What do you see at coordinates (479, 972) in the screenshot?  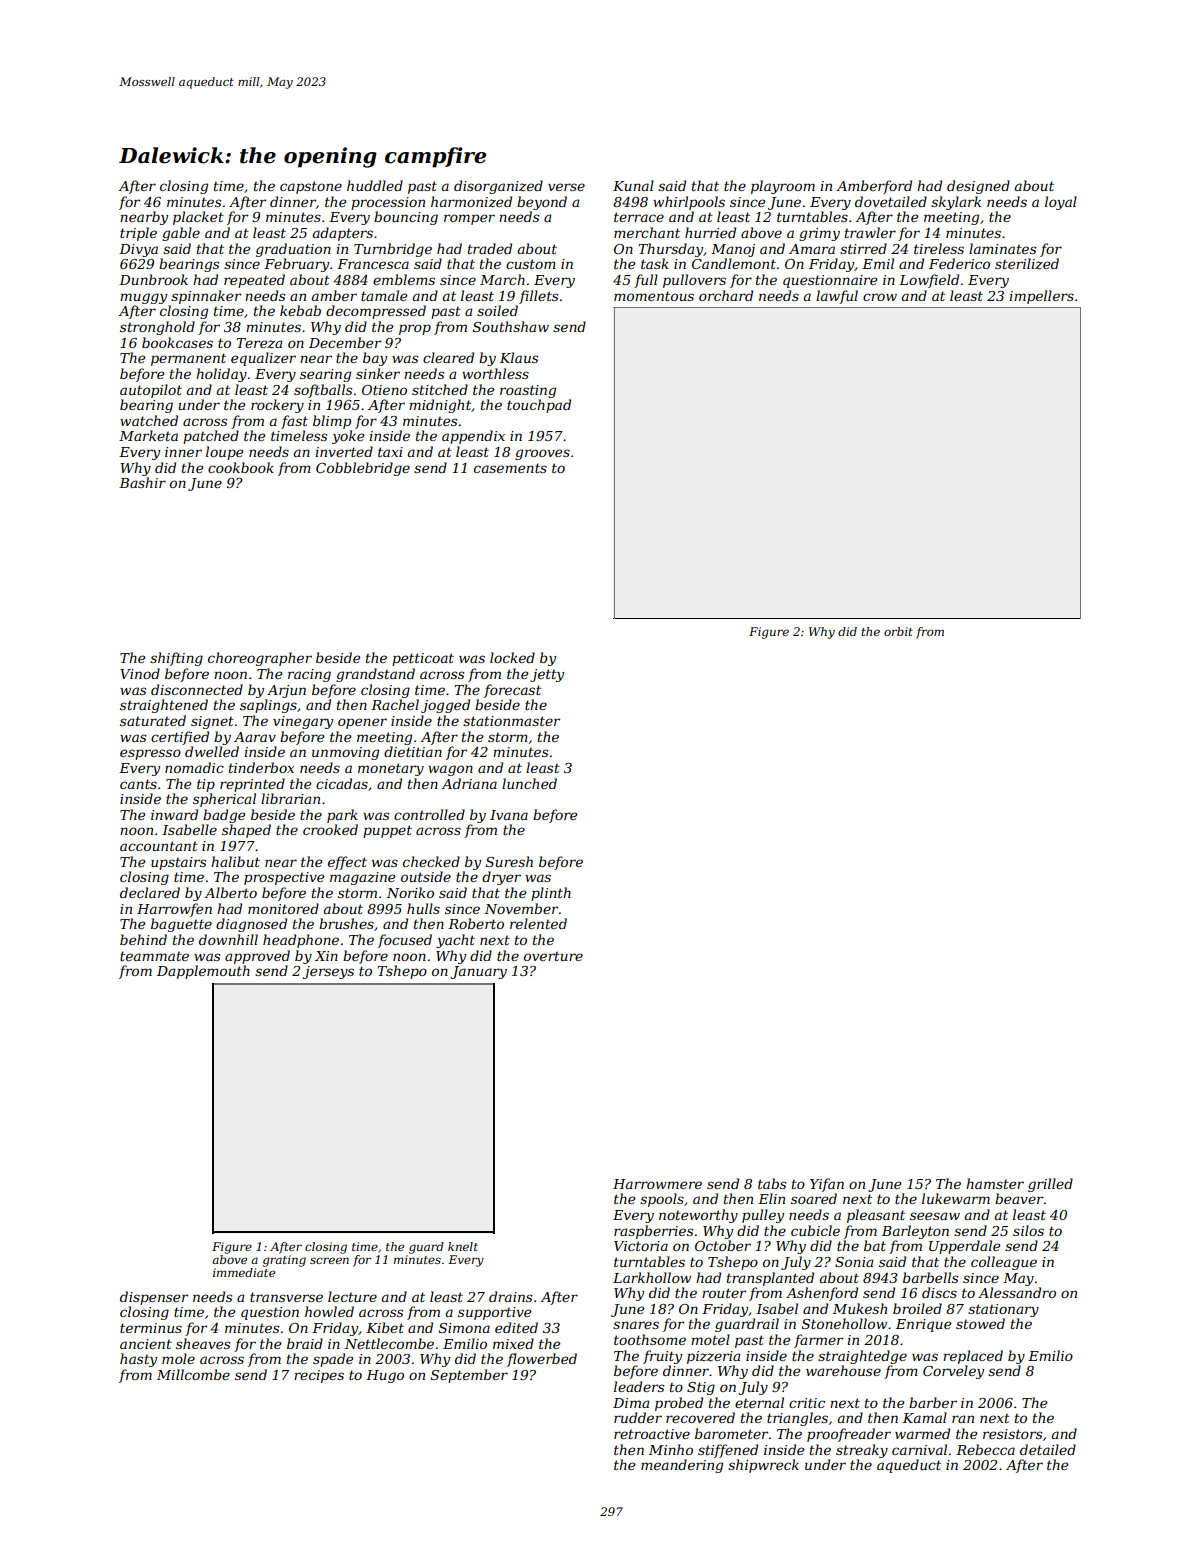 I see `January` at bounding box center [479, 972].
